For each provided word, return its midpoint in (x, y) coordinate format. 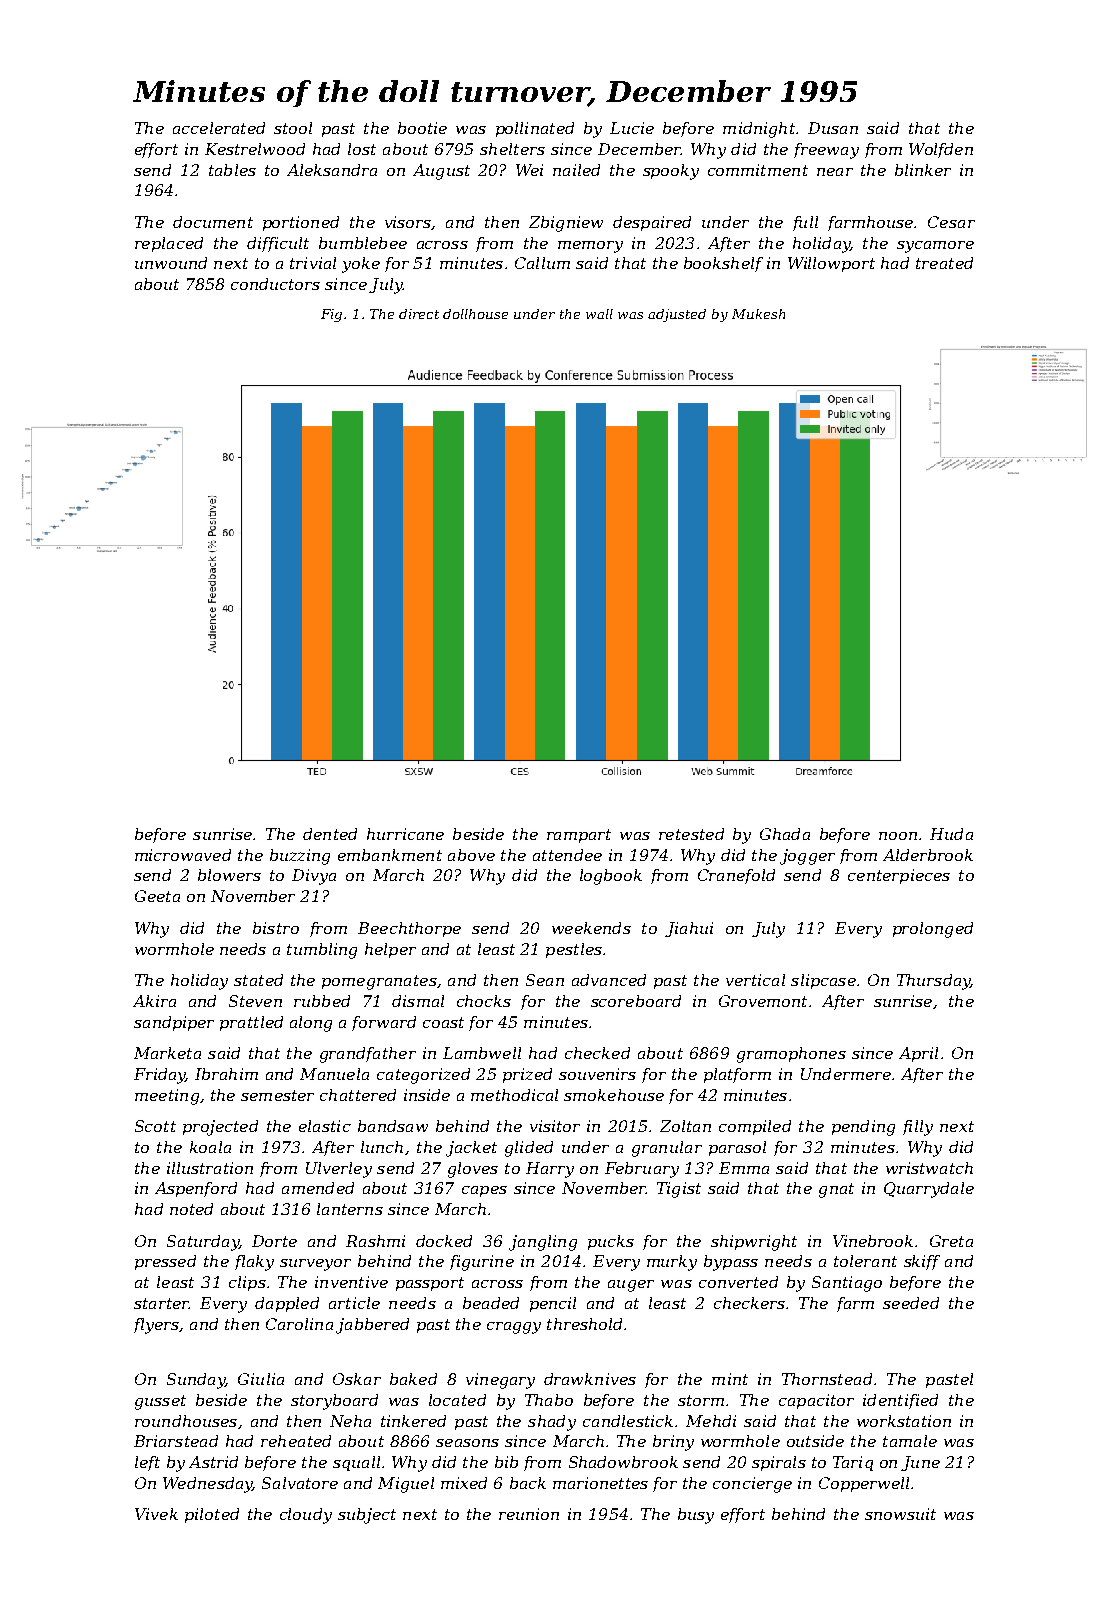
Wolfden (941, 150)
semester (277, 1095)
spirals (779, 1463)
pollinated (535, 129)
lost (362, 149)
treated (944, 263)
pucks (611, 1242)
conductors (275, 284)
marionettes (600, 1483)
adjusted (677, 315)
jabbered (372, 1326)
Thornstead (827, 1379)
